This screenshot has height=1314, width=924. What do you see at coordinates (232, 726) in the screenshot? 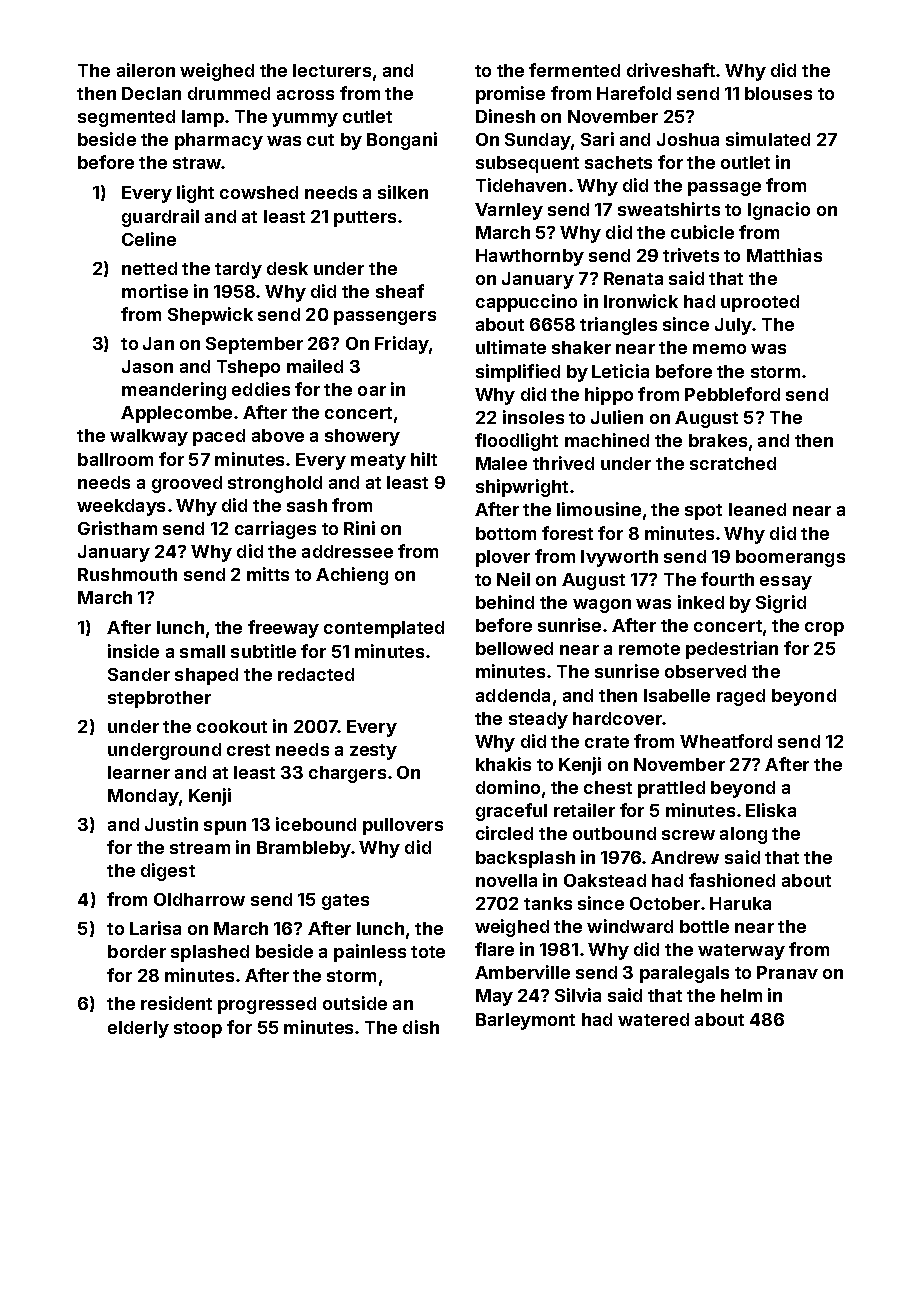
I see `cookout` at bounding box center [232, 726].
